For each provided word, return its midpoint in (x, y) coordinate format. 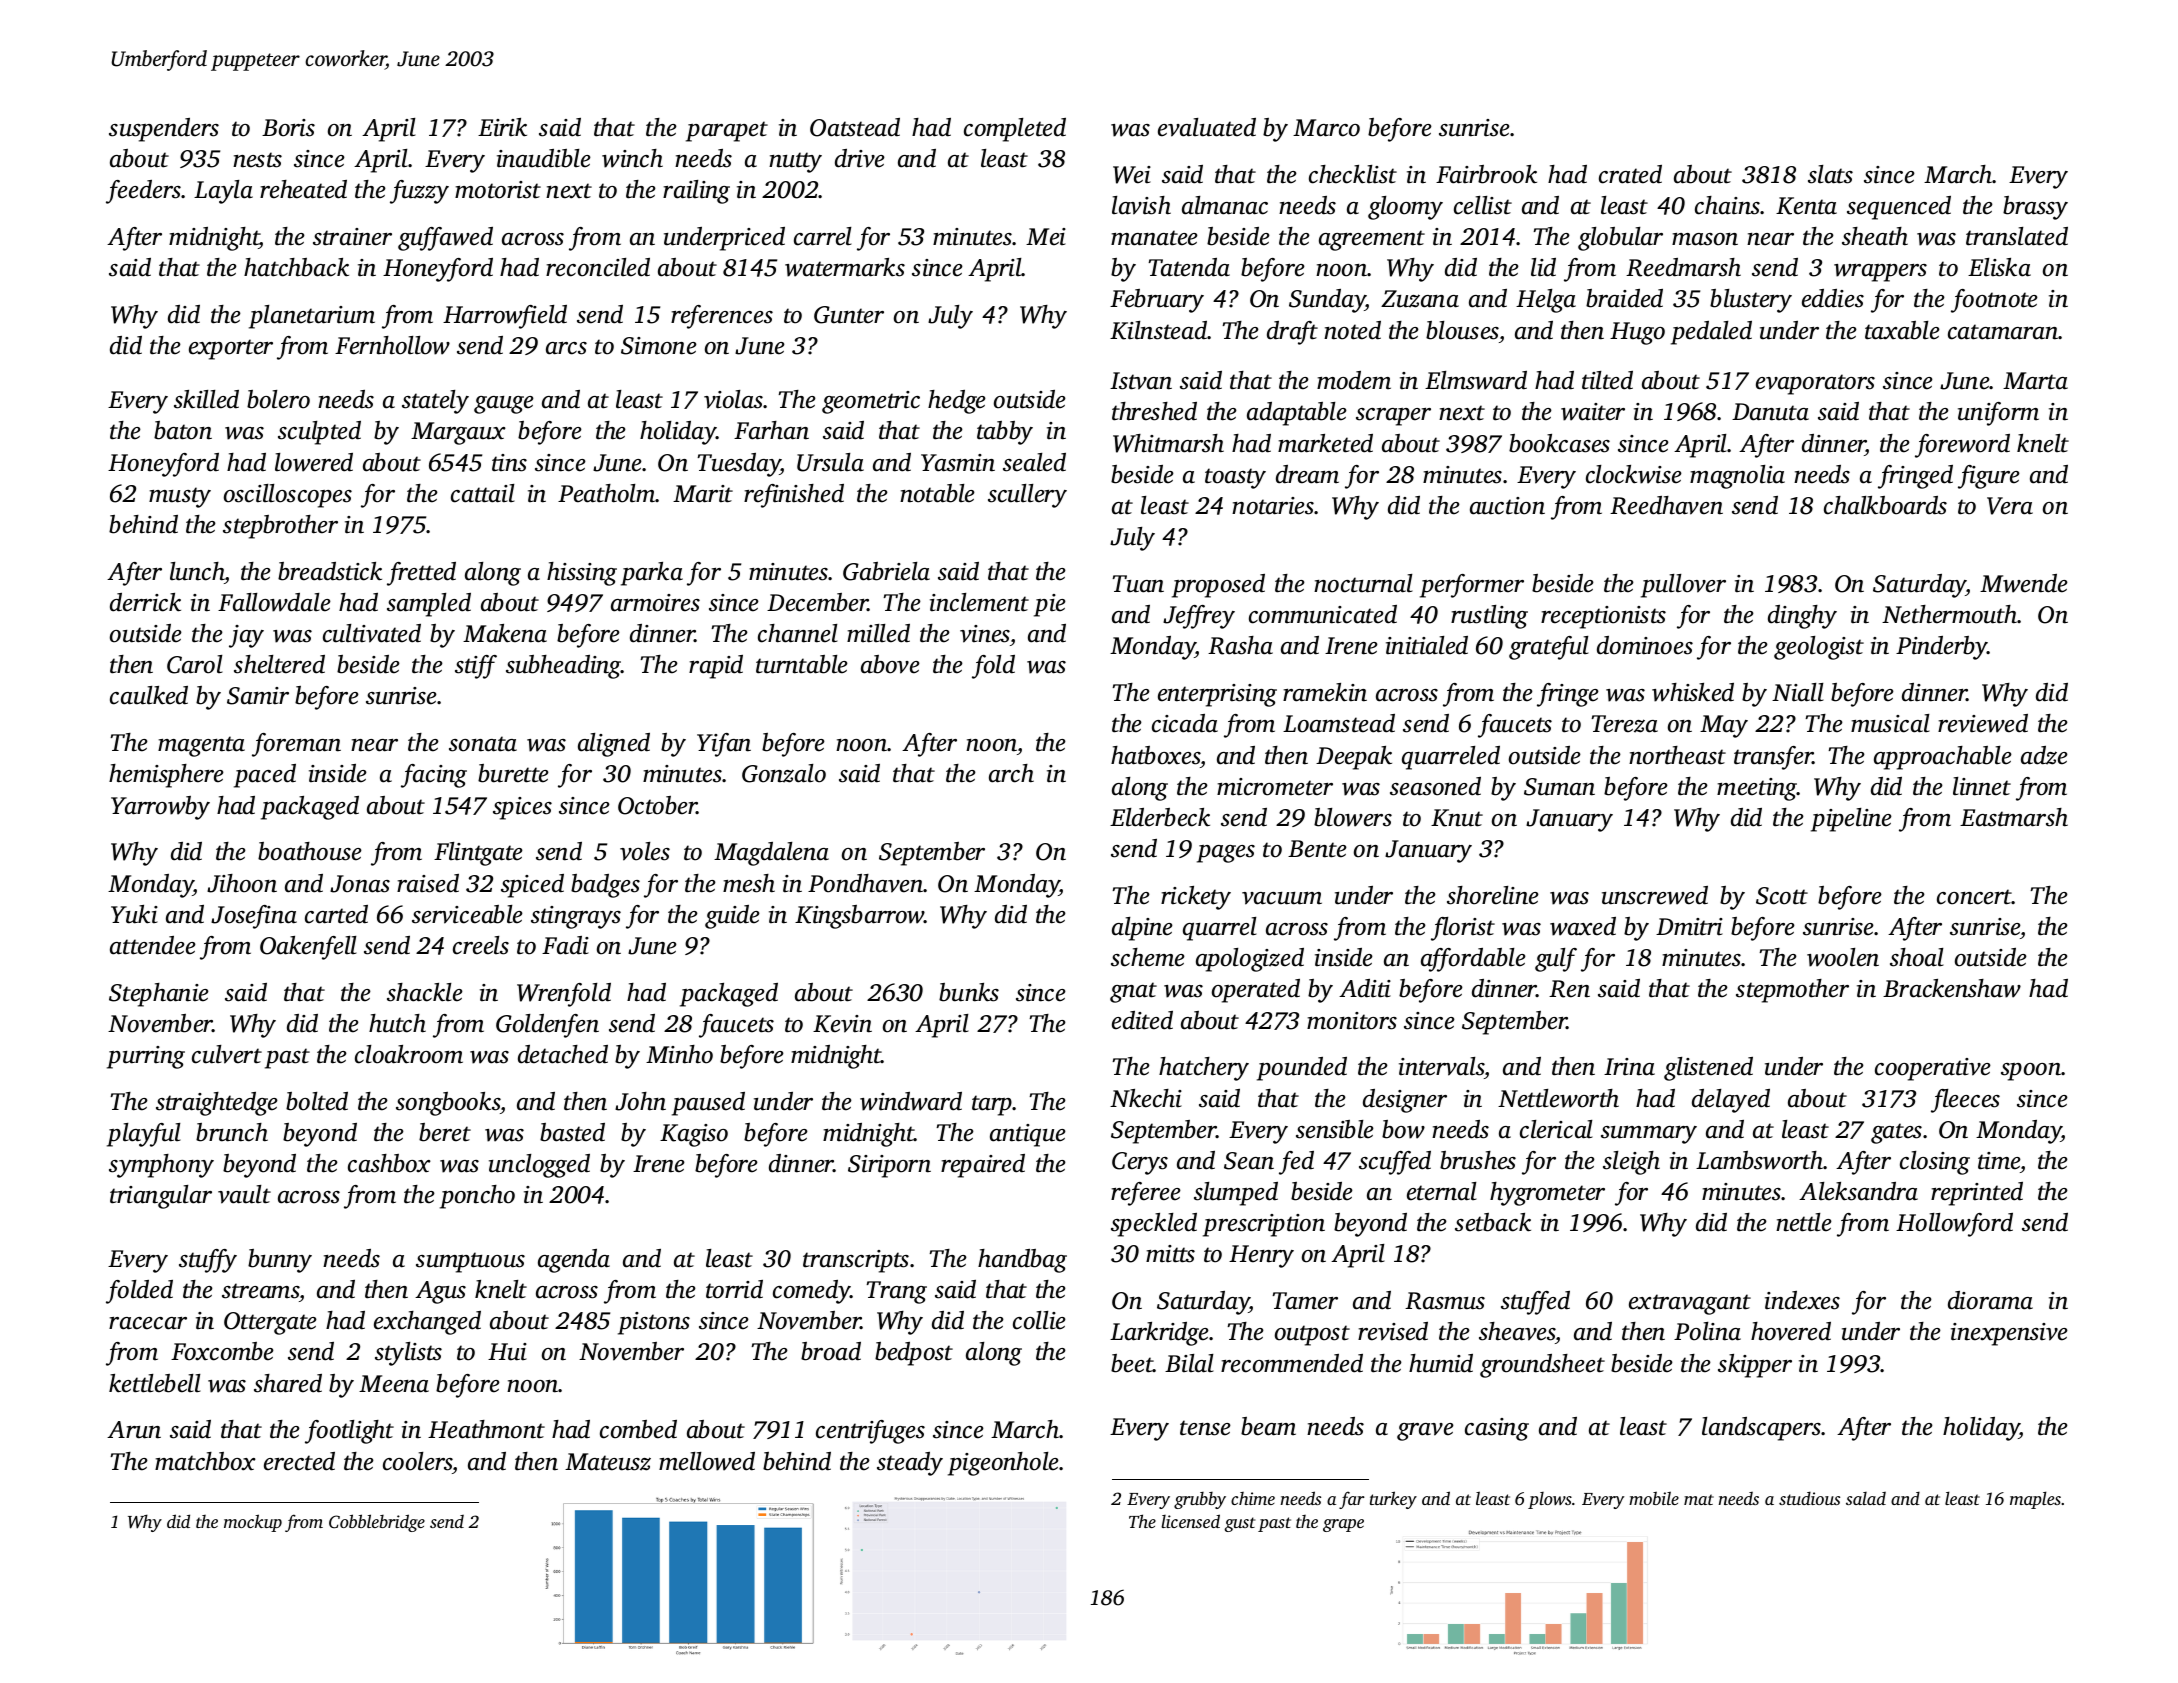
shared (288, 1383)
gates (1896, 1133)
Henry (1261, 1256)
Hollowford (1954, 1225)
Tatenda (1189, 267)
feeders (143, 192)
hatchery (1204, 1069)
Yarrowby (160, 808)
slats (1830, 174)
